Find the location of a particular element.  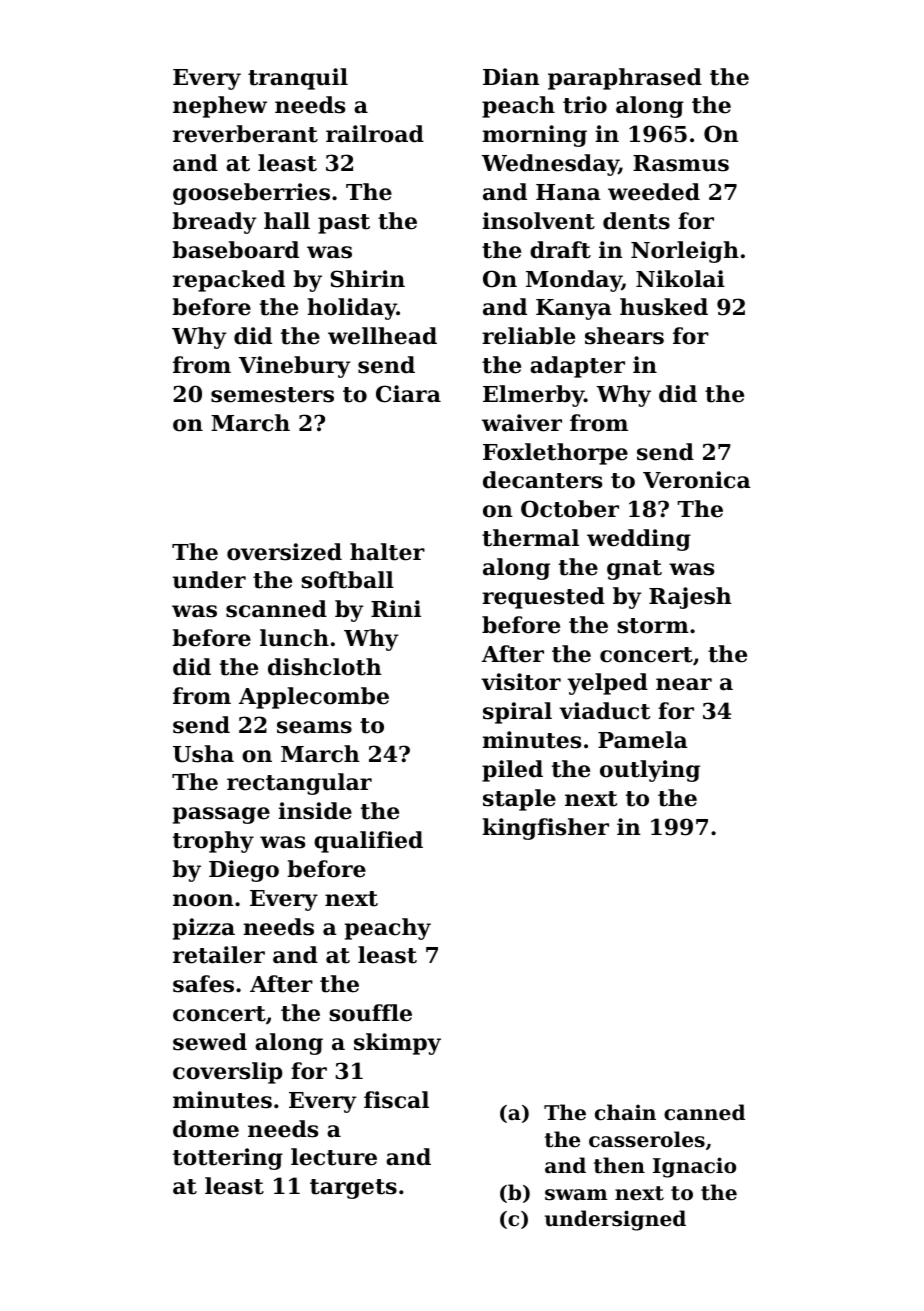

souffle is located at coordinates (370, 1013).
